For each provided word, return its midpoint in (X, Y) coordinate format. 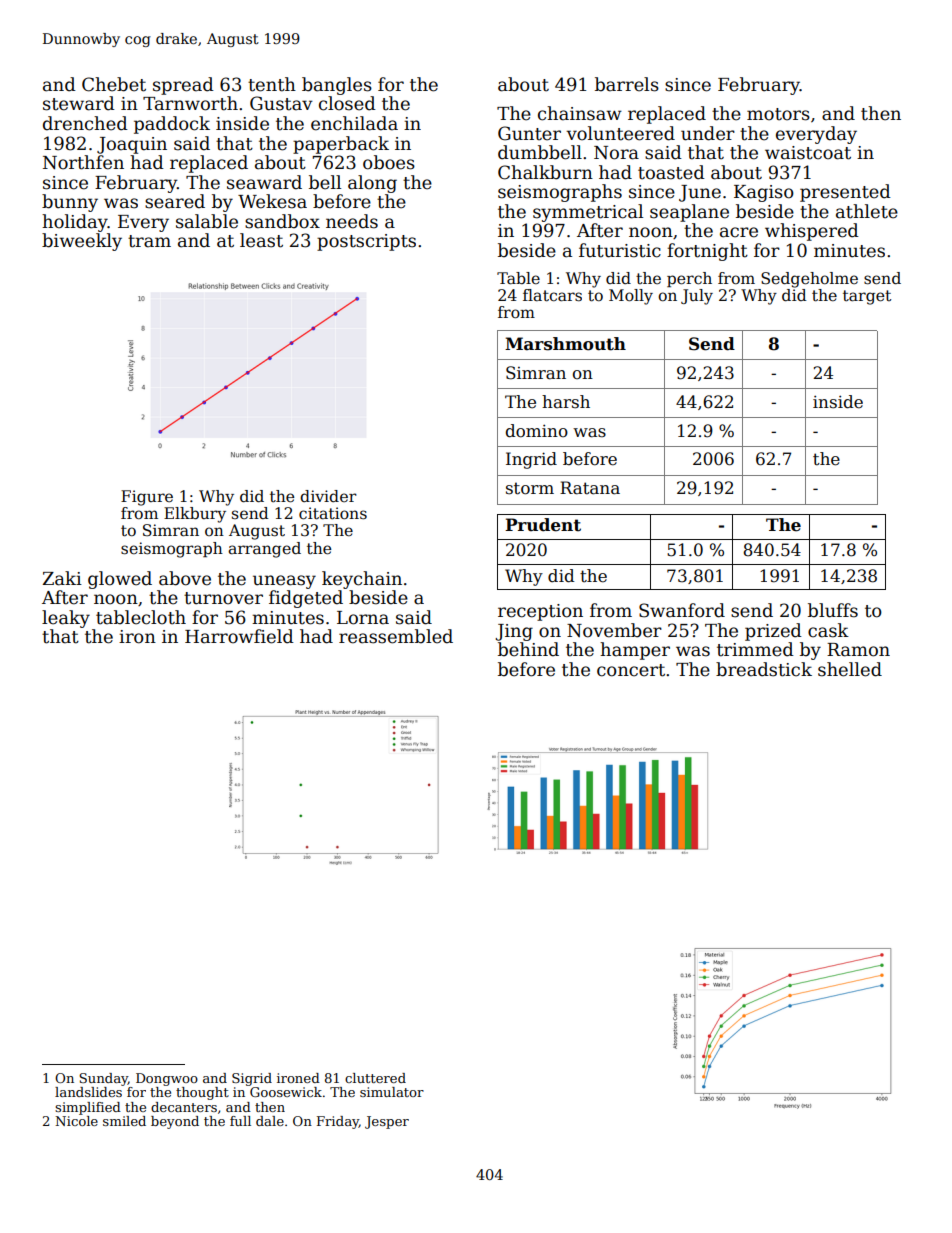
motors (778, 114)
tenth (272, 84)
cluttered (375, 1078)
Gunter (529, 133)
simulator (392, 1092)
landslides (88, 1092)
